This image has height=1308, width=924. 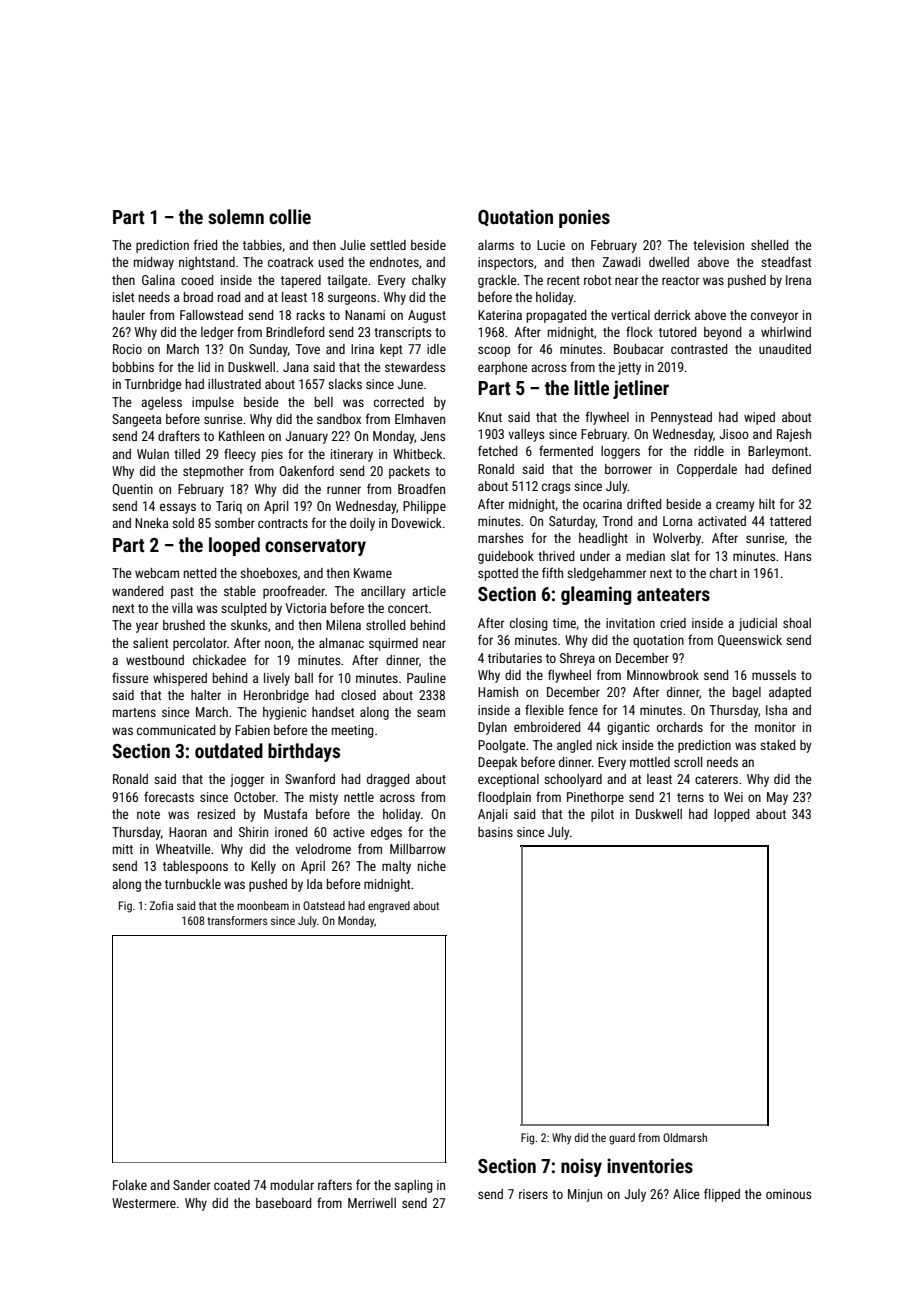 What do you see at coordinates (622, 1139) in the image?
I see `guard` at bounding box center [622, 1139].
